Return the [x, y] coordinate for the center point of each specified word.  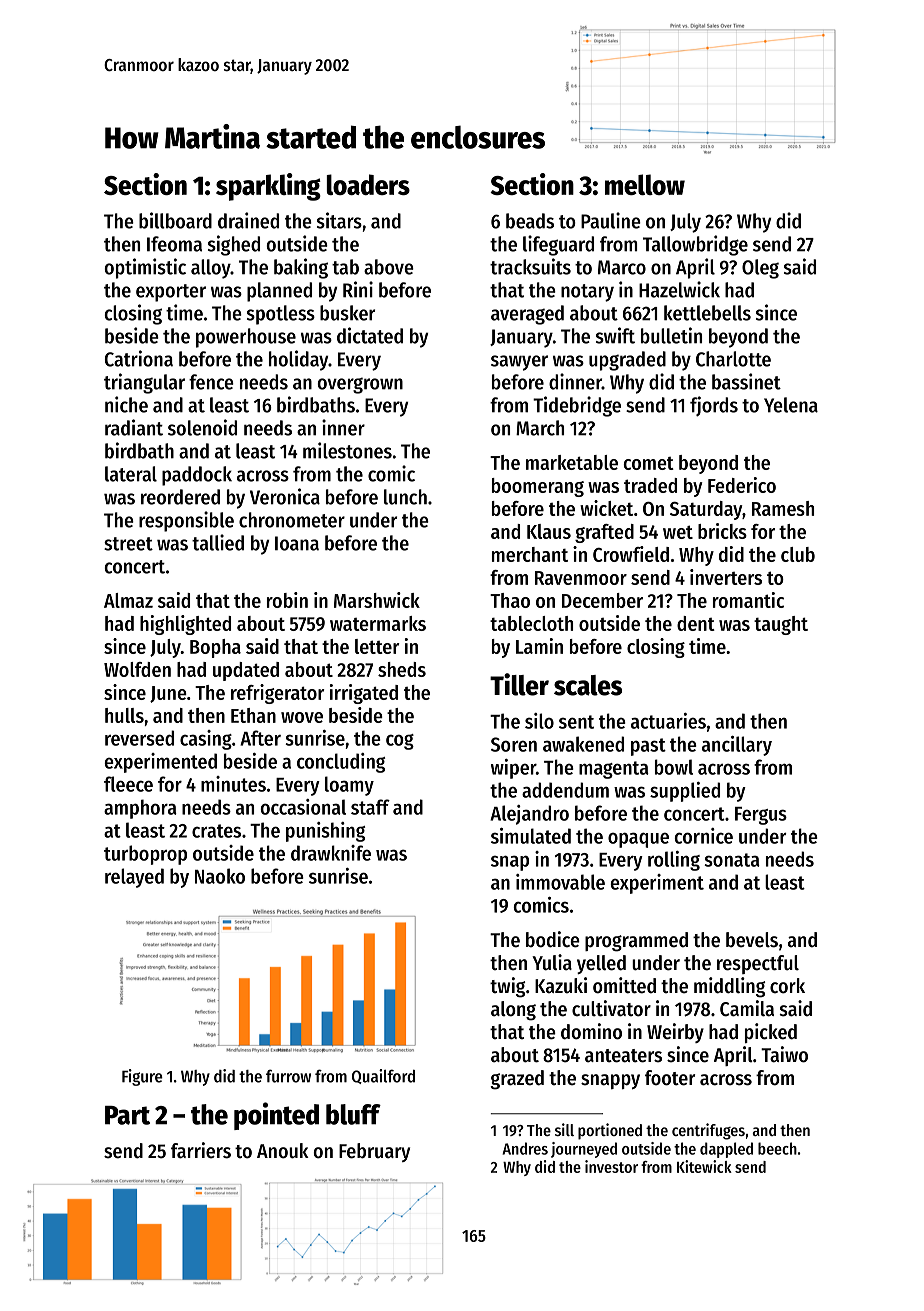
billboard [175, 220]
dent [696, 623]
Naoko [220, 876]
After [260, 738]
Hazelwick [679, 289]
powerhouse [246, 338]
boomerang [538, 487]
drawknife [331, 853]
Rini [358, 289]
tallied [218, 542]
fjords [714, 406]
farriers [201, 1150]
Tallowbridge [695, 245]
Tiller [519, 684]
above [389, 267]
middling [729, 987]
